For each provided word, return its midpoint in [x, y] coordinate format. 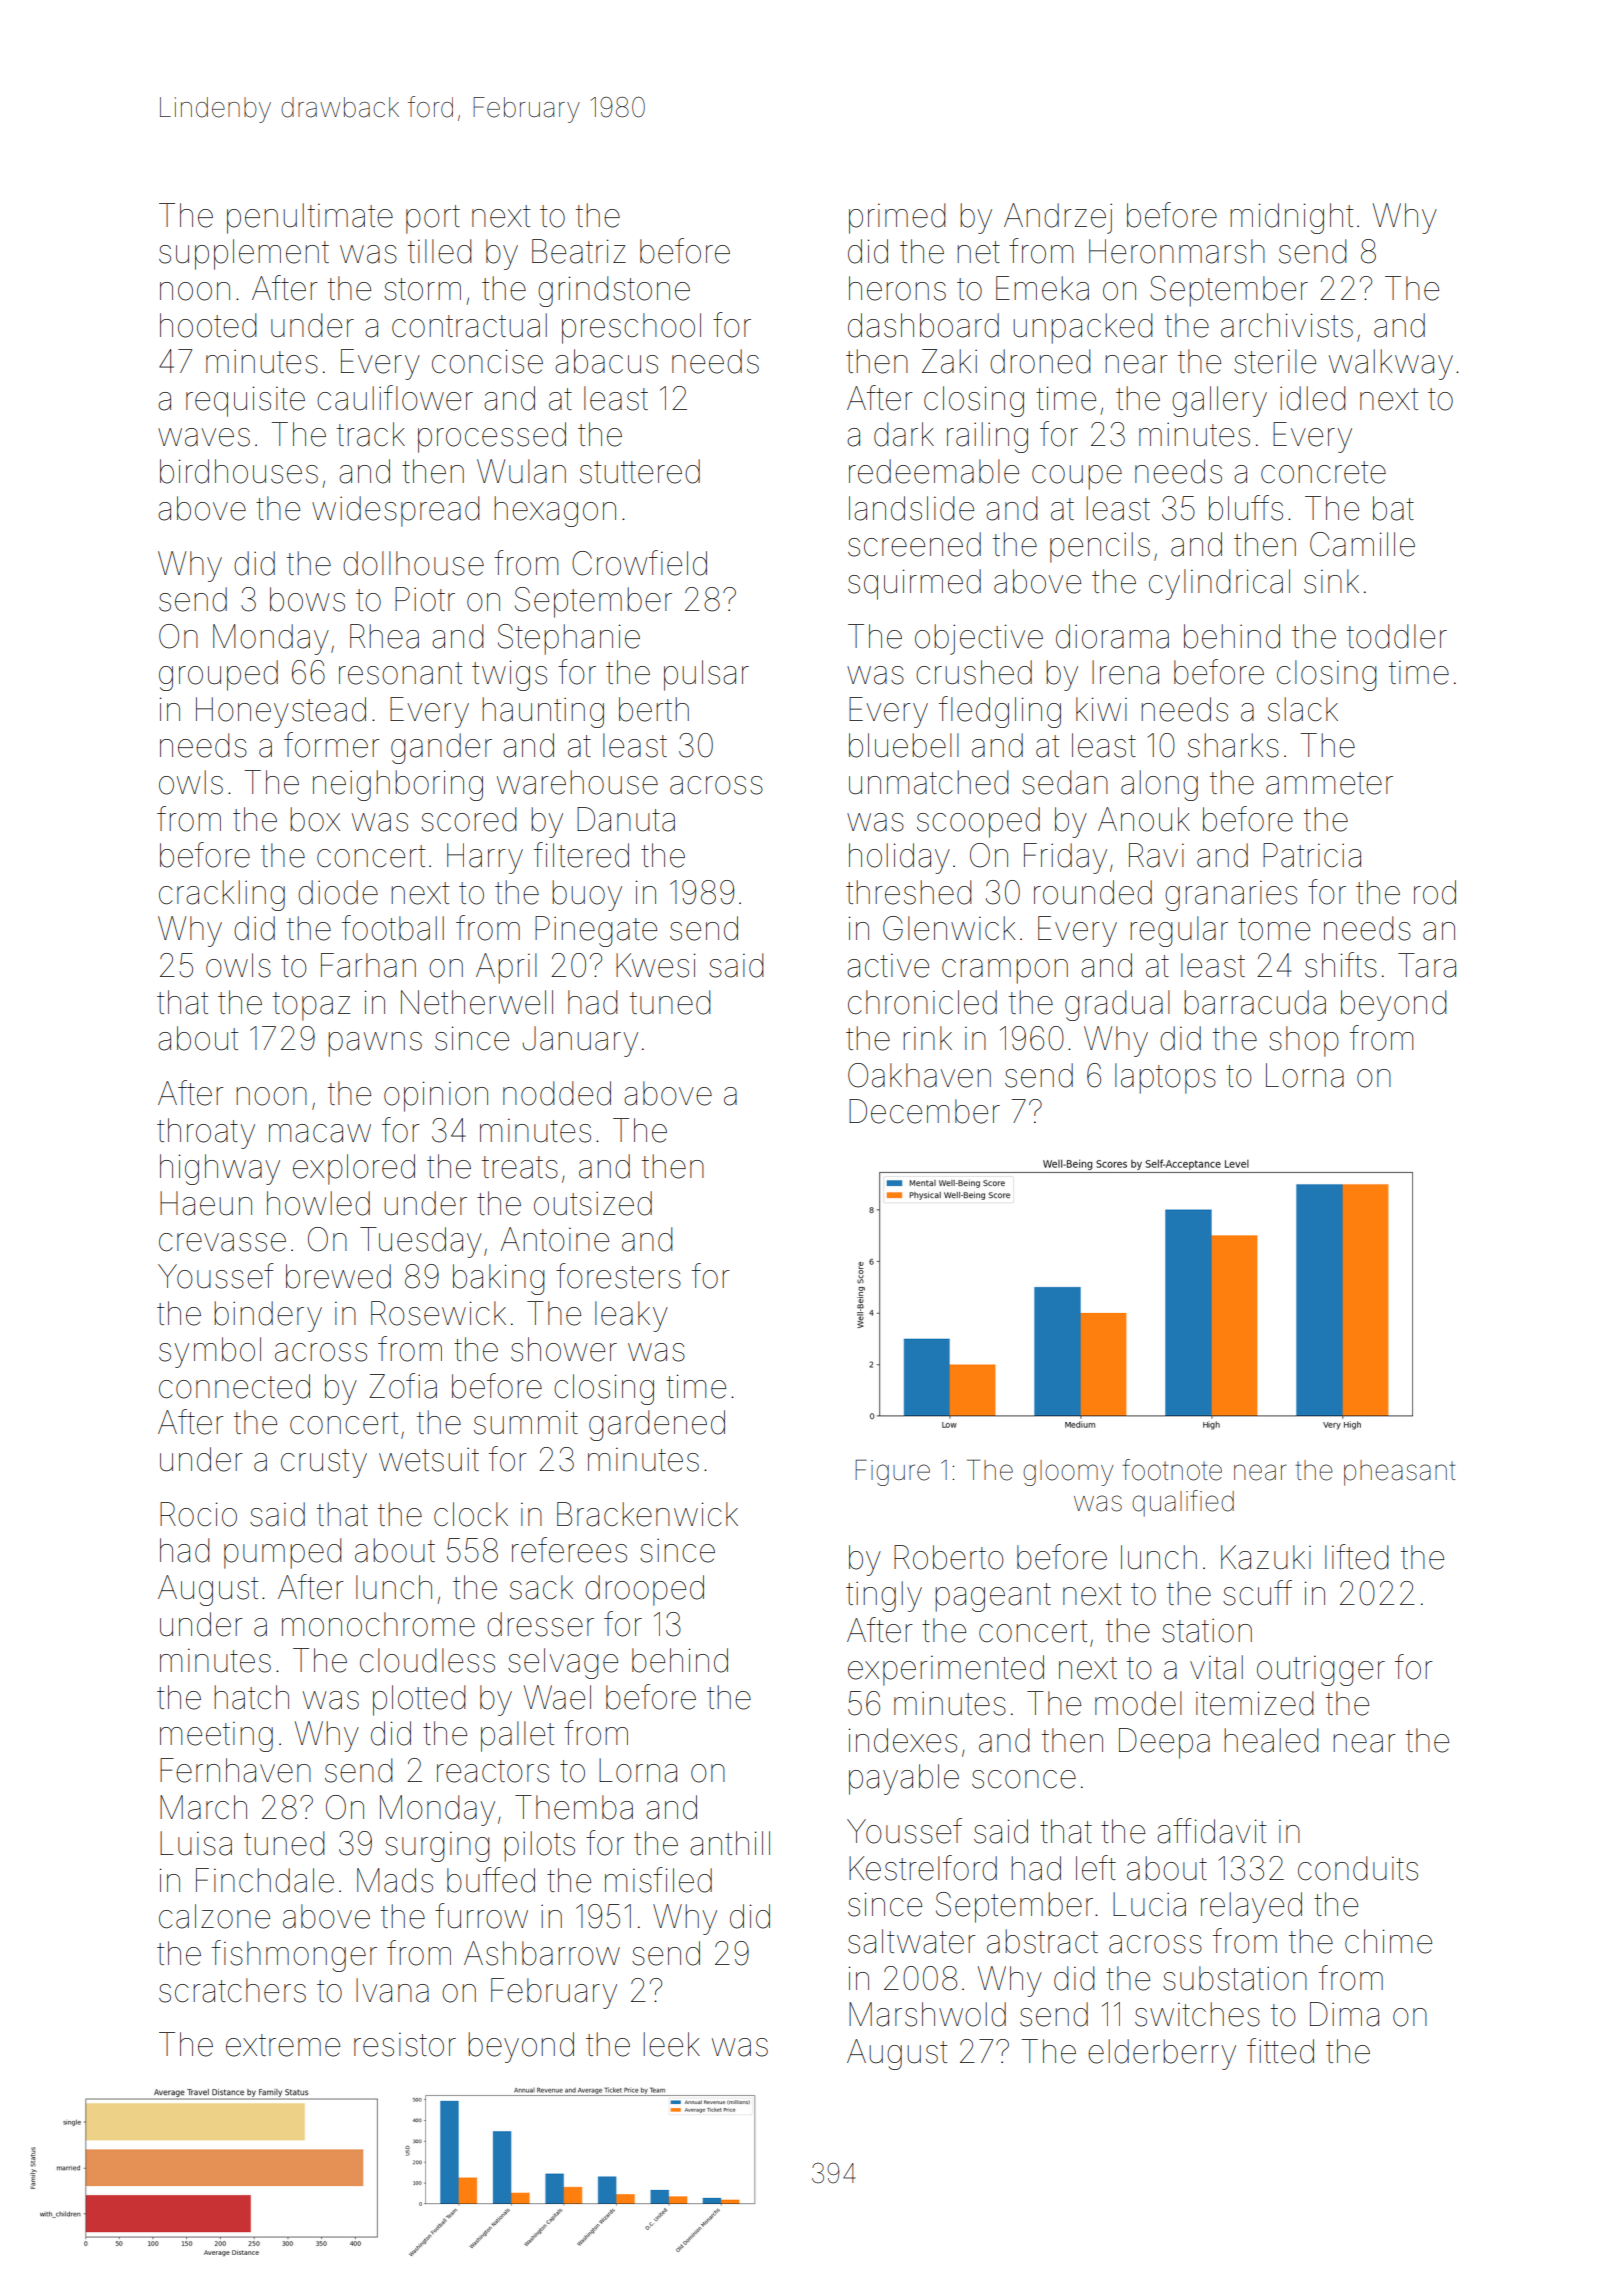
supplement [244, 254]
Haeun [206, 1203]
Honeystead [281, 712]
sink [1331, 581]
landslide [911, 508]
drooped [644, 1590]
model [1138, 1703]
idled [1312, 398]
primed [897, 218]
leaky [631, 1316]
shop [1304, 1041]
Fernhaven [235, 1770]
